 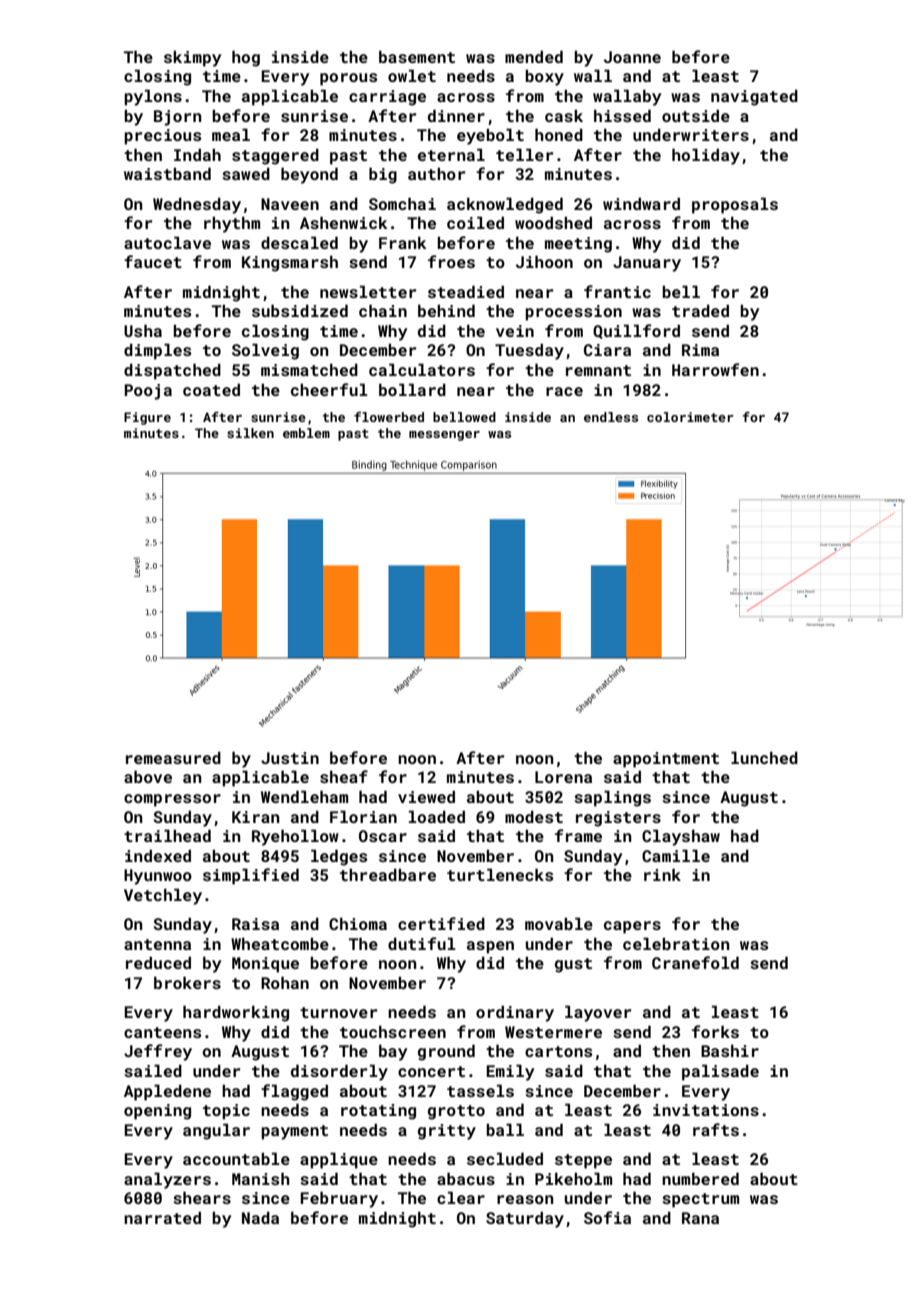 I want to click on opening, so click(x=157, y=1112).
